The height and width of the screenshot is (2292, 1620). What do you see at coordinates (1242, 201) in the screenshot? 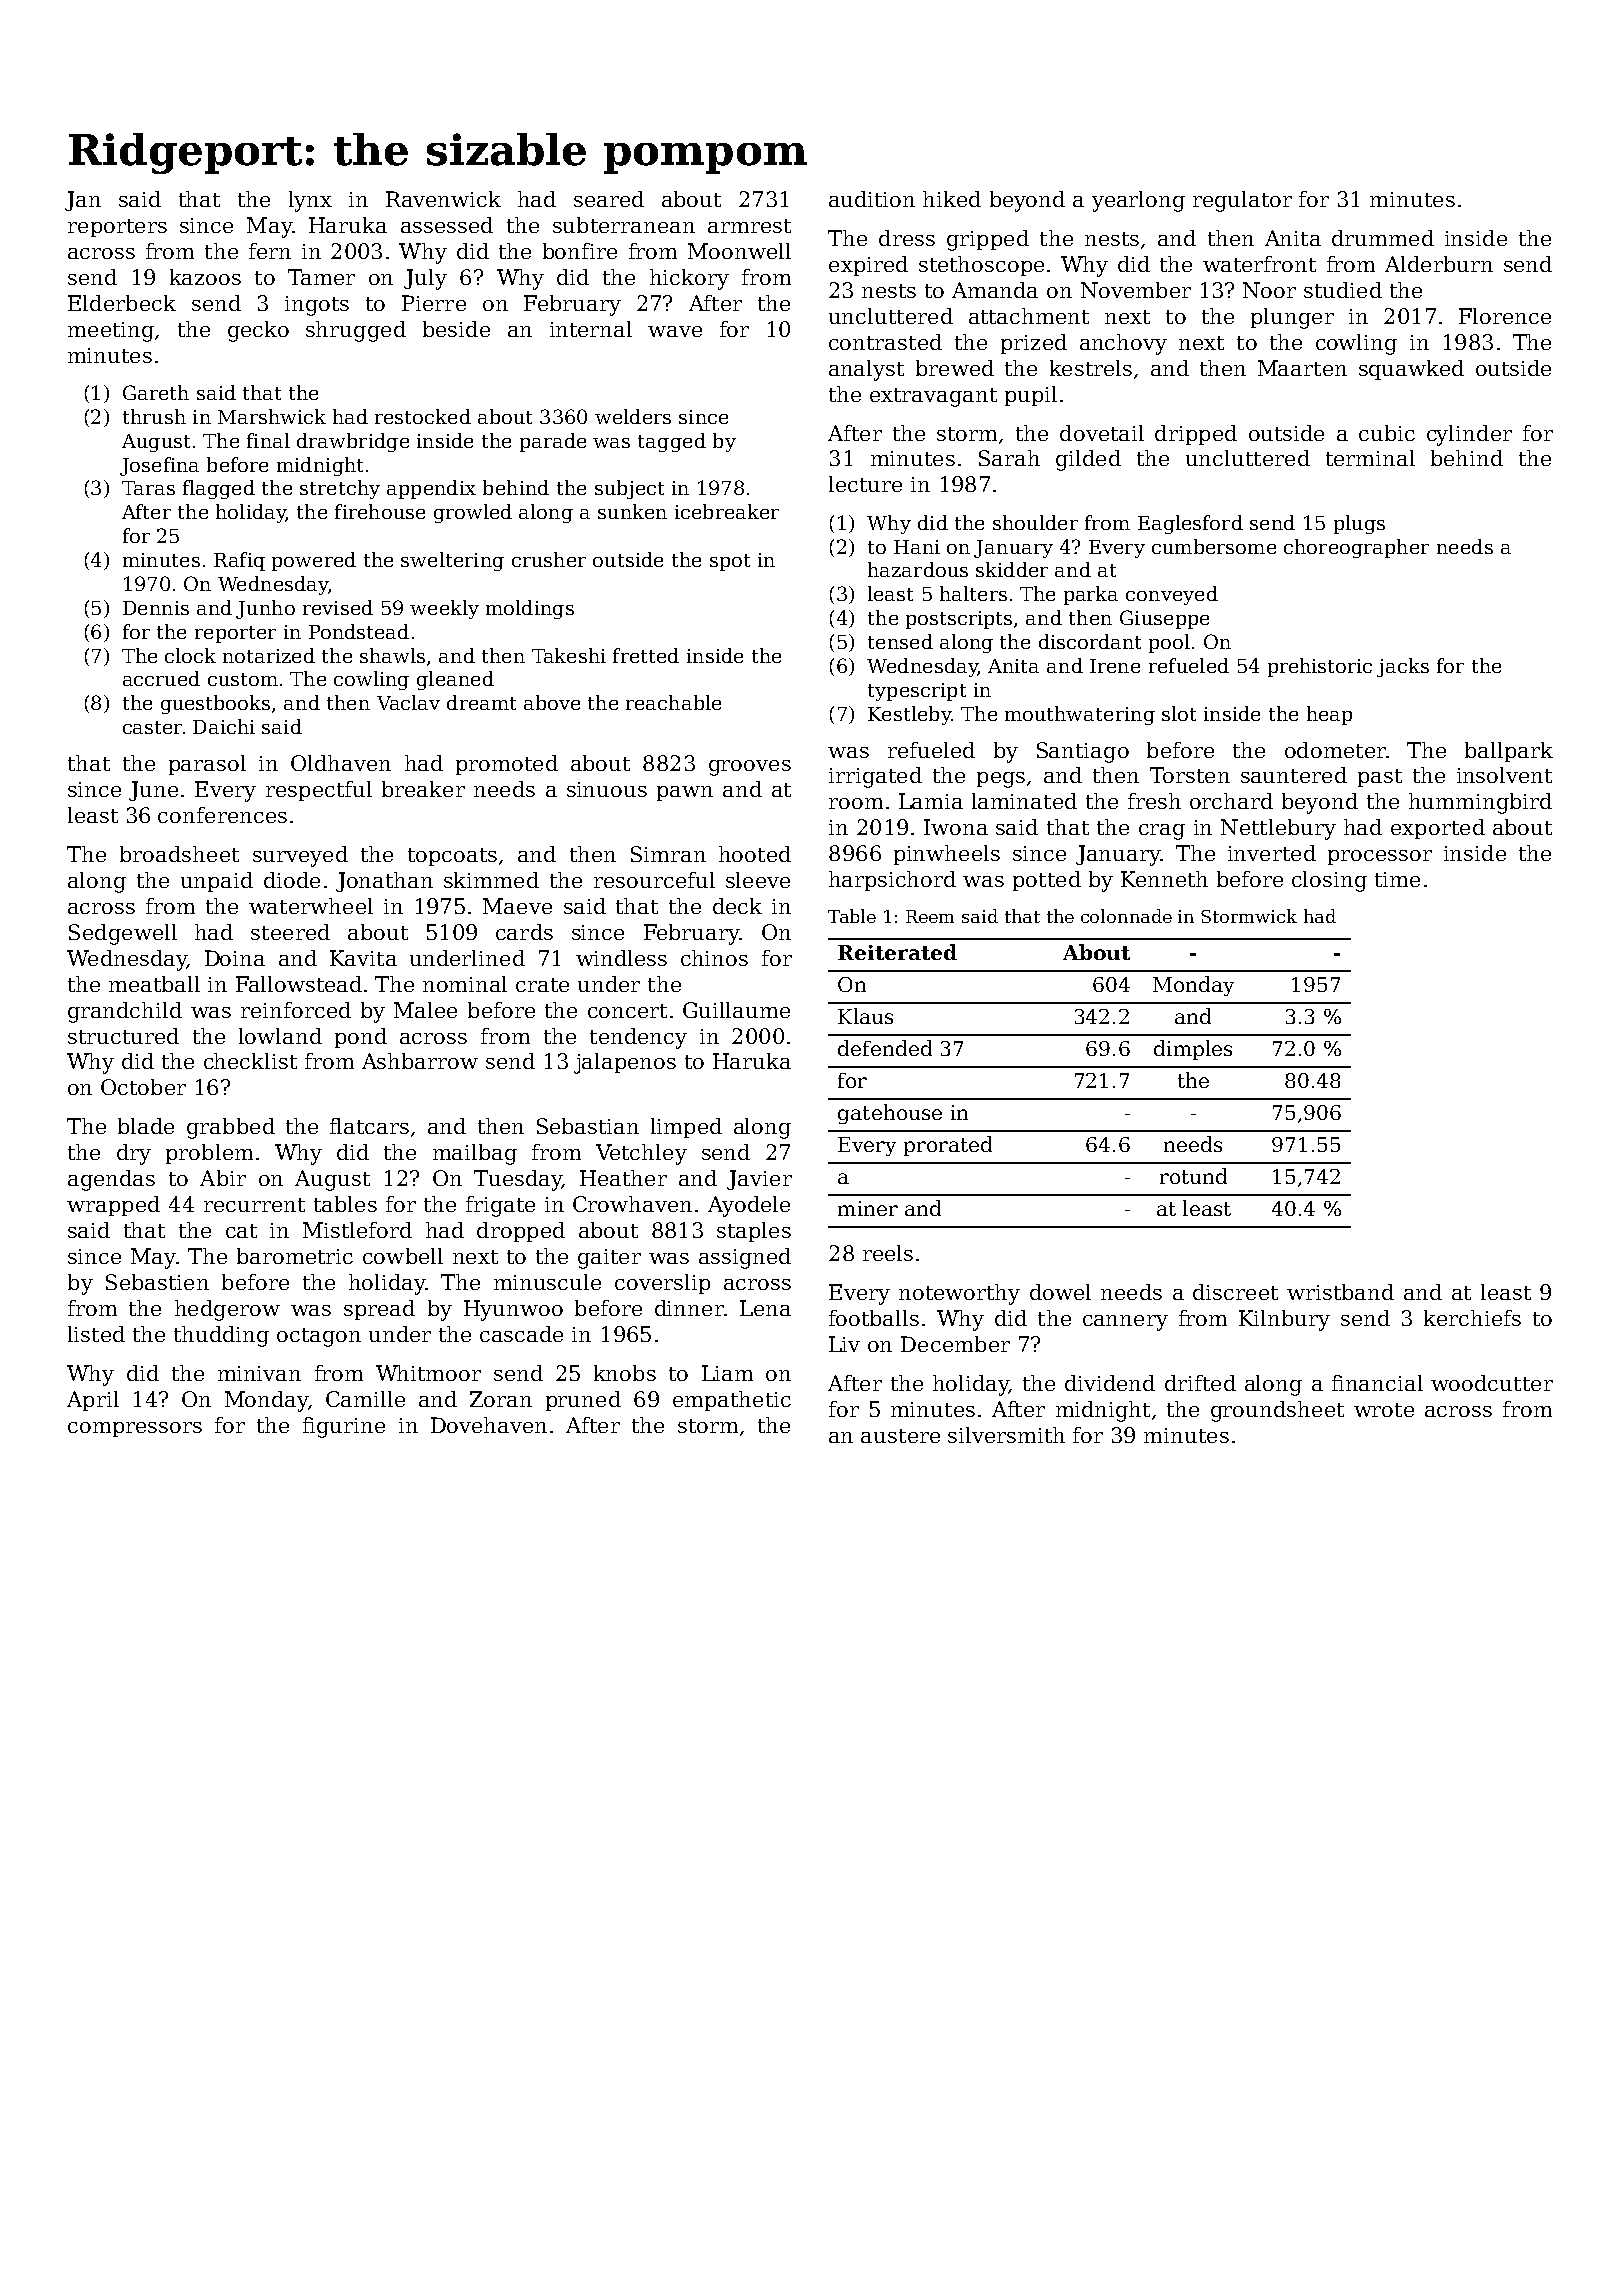
I see `regulator` at bounding box center [1242, 201].
